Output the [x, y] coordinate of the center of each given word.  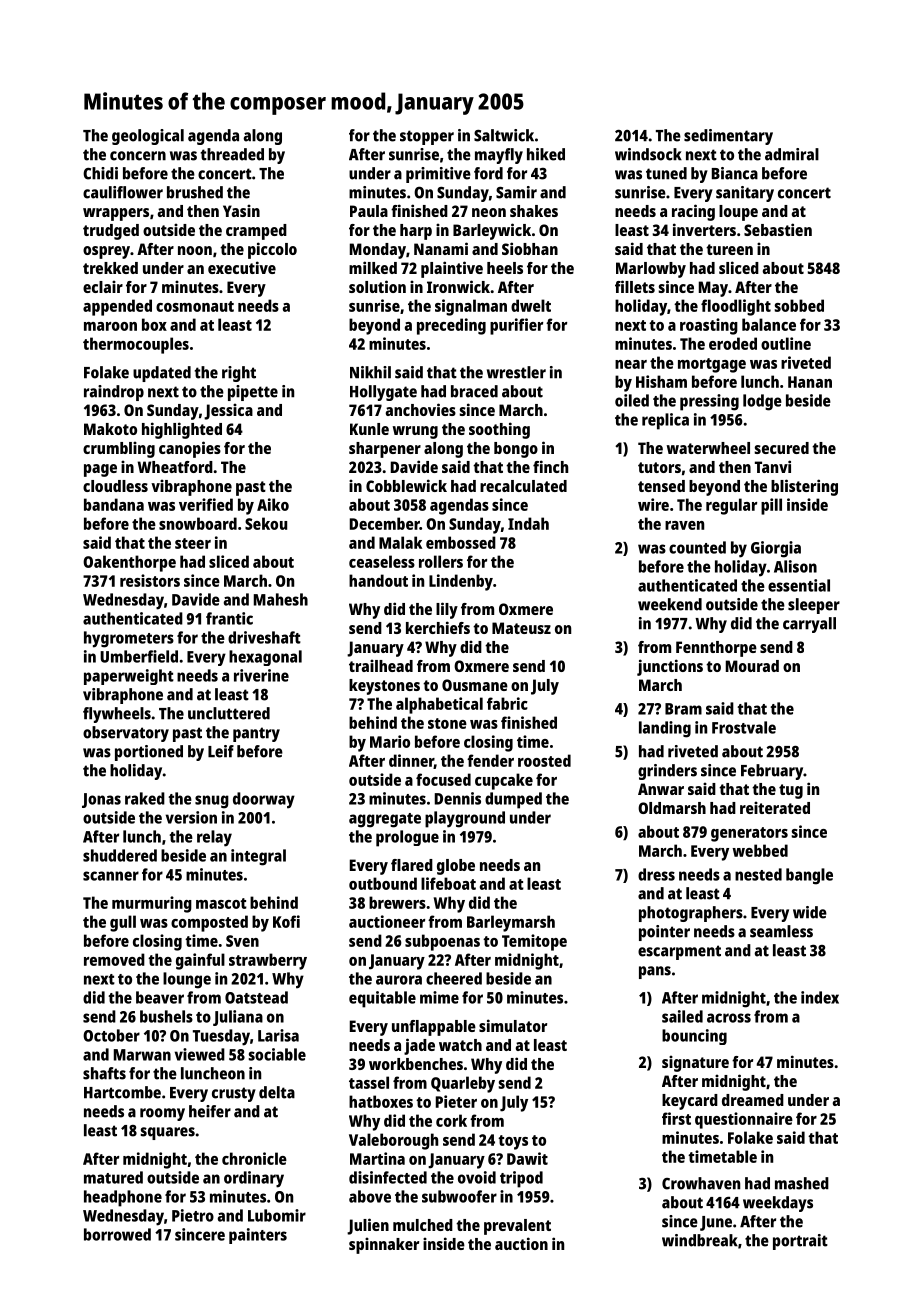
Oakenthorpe [129, 563]
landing [665, 729]
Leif [221, 751]
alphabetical [439, 705]
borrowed [117, 1234]
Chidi [100, 173]
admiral [792, 154]
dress [656, 874]
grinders [667, 772]
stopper [427, 137]
